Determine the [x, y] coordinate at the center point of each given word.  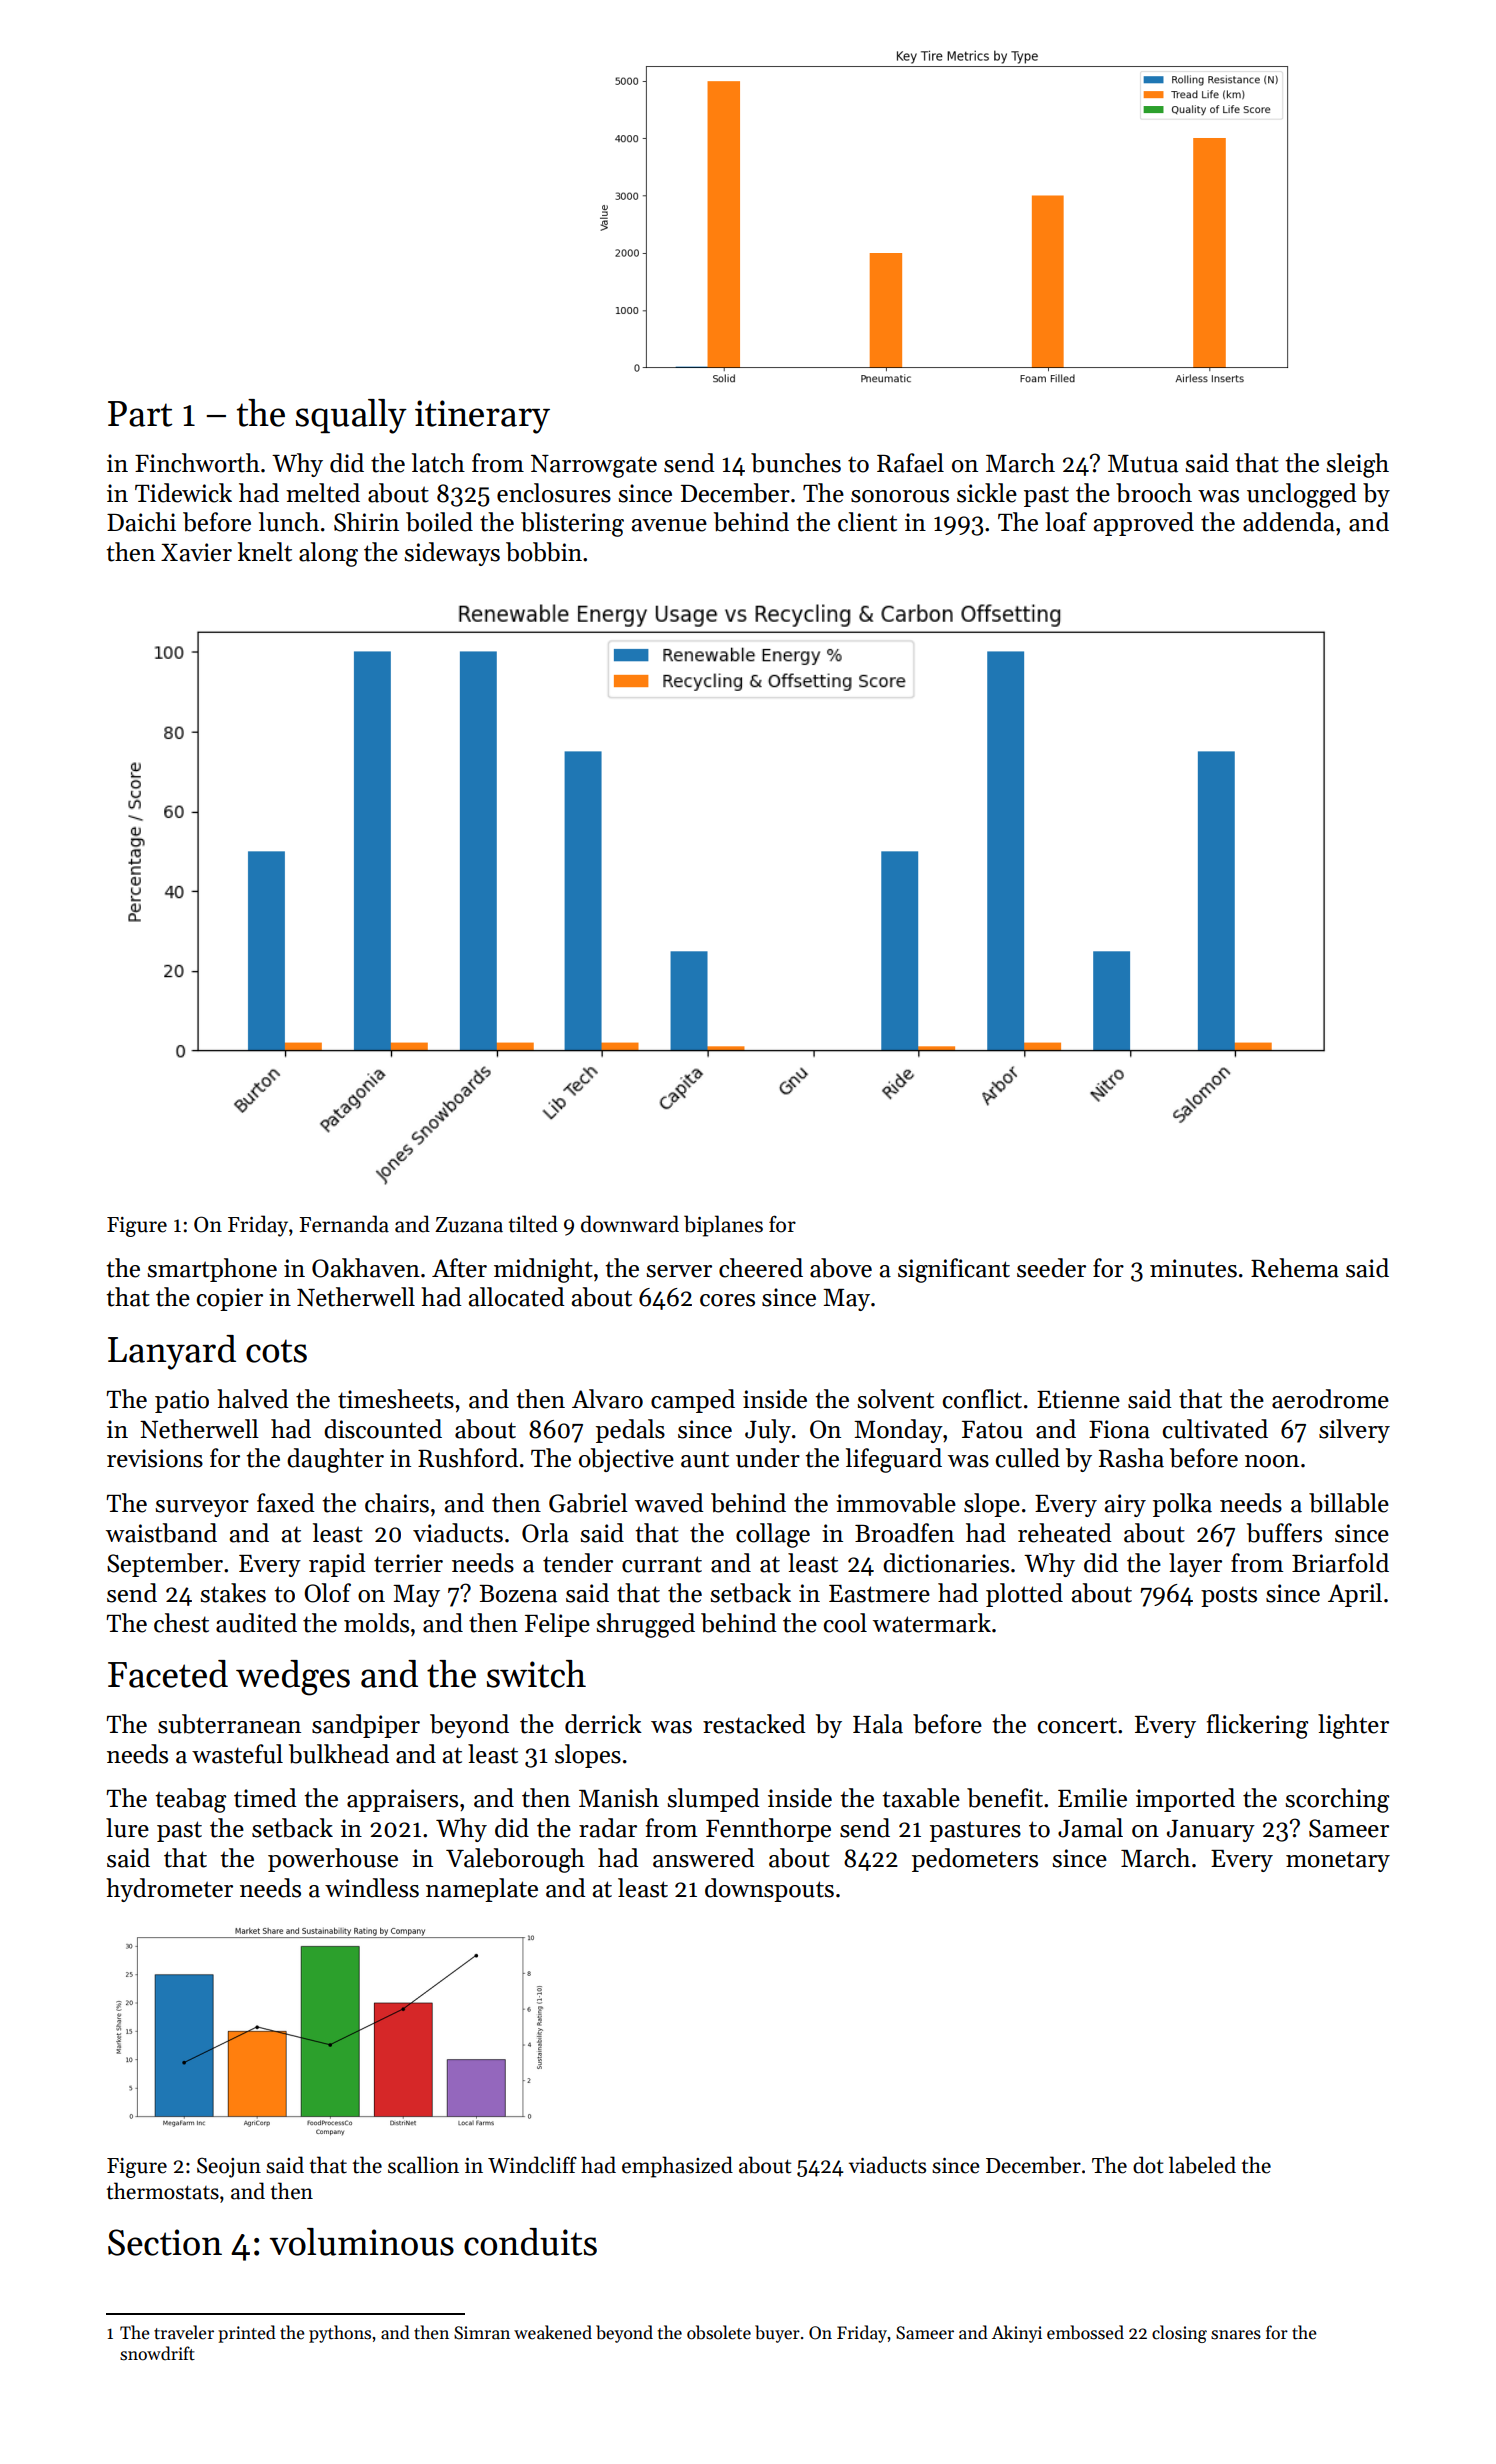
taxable [921, 1798]
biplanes [723, 1226]
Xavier [196, 552]
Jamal [1090, 1828]
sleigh [1357, 465]
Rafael [910, 463]
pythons [340, 2334]
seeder [1051, 1268]
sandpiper [366, 1726]
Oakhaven [366, 1268]
